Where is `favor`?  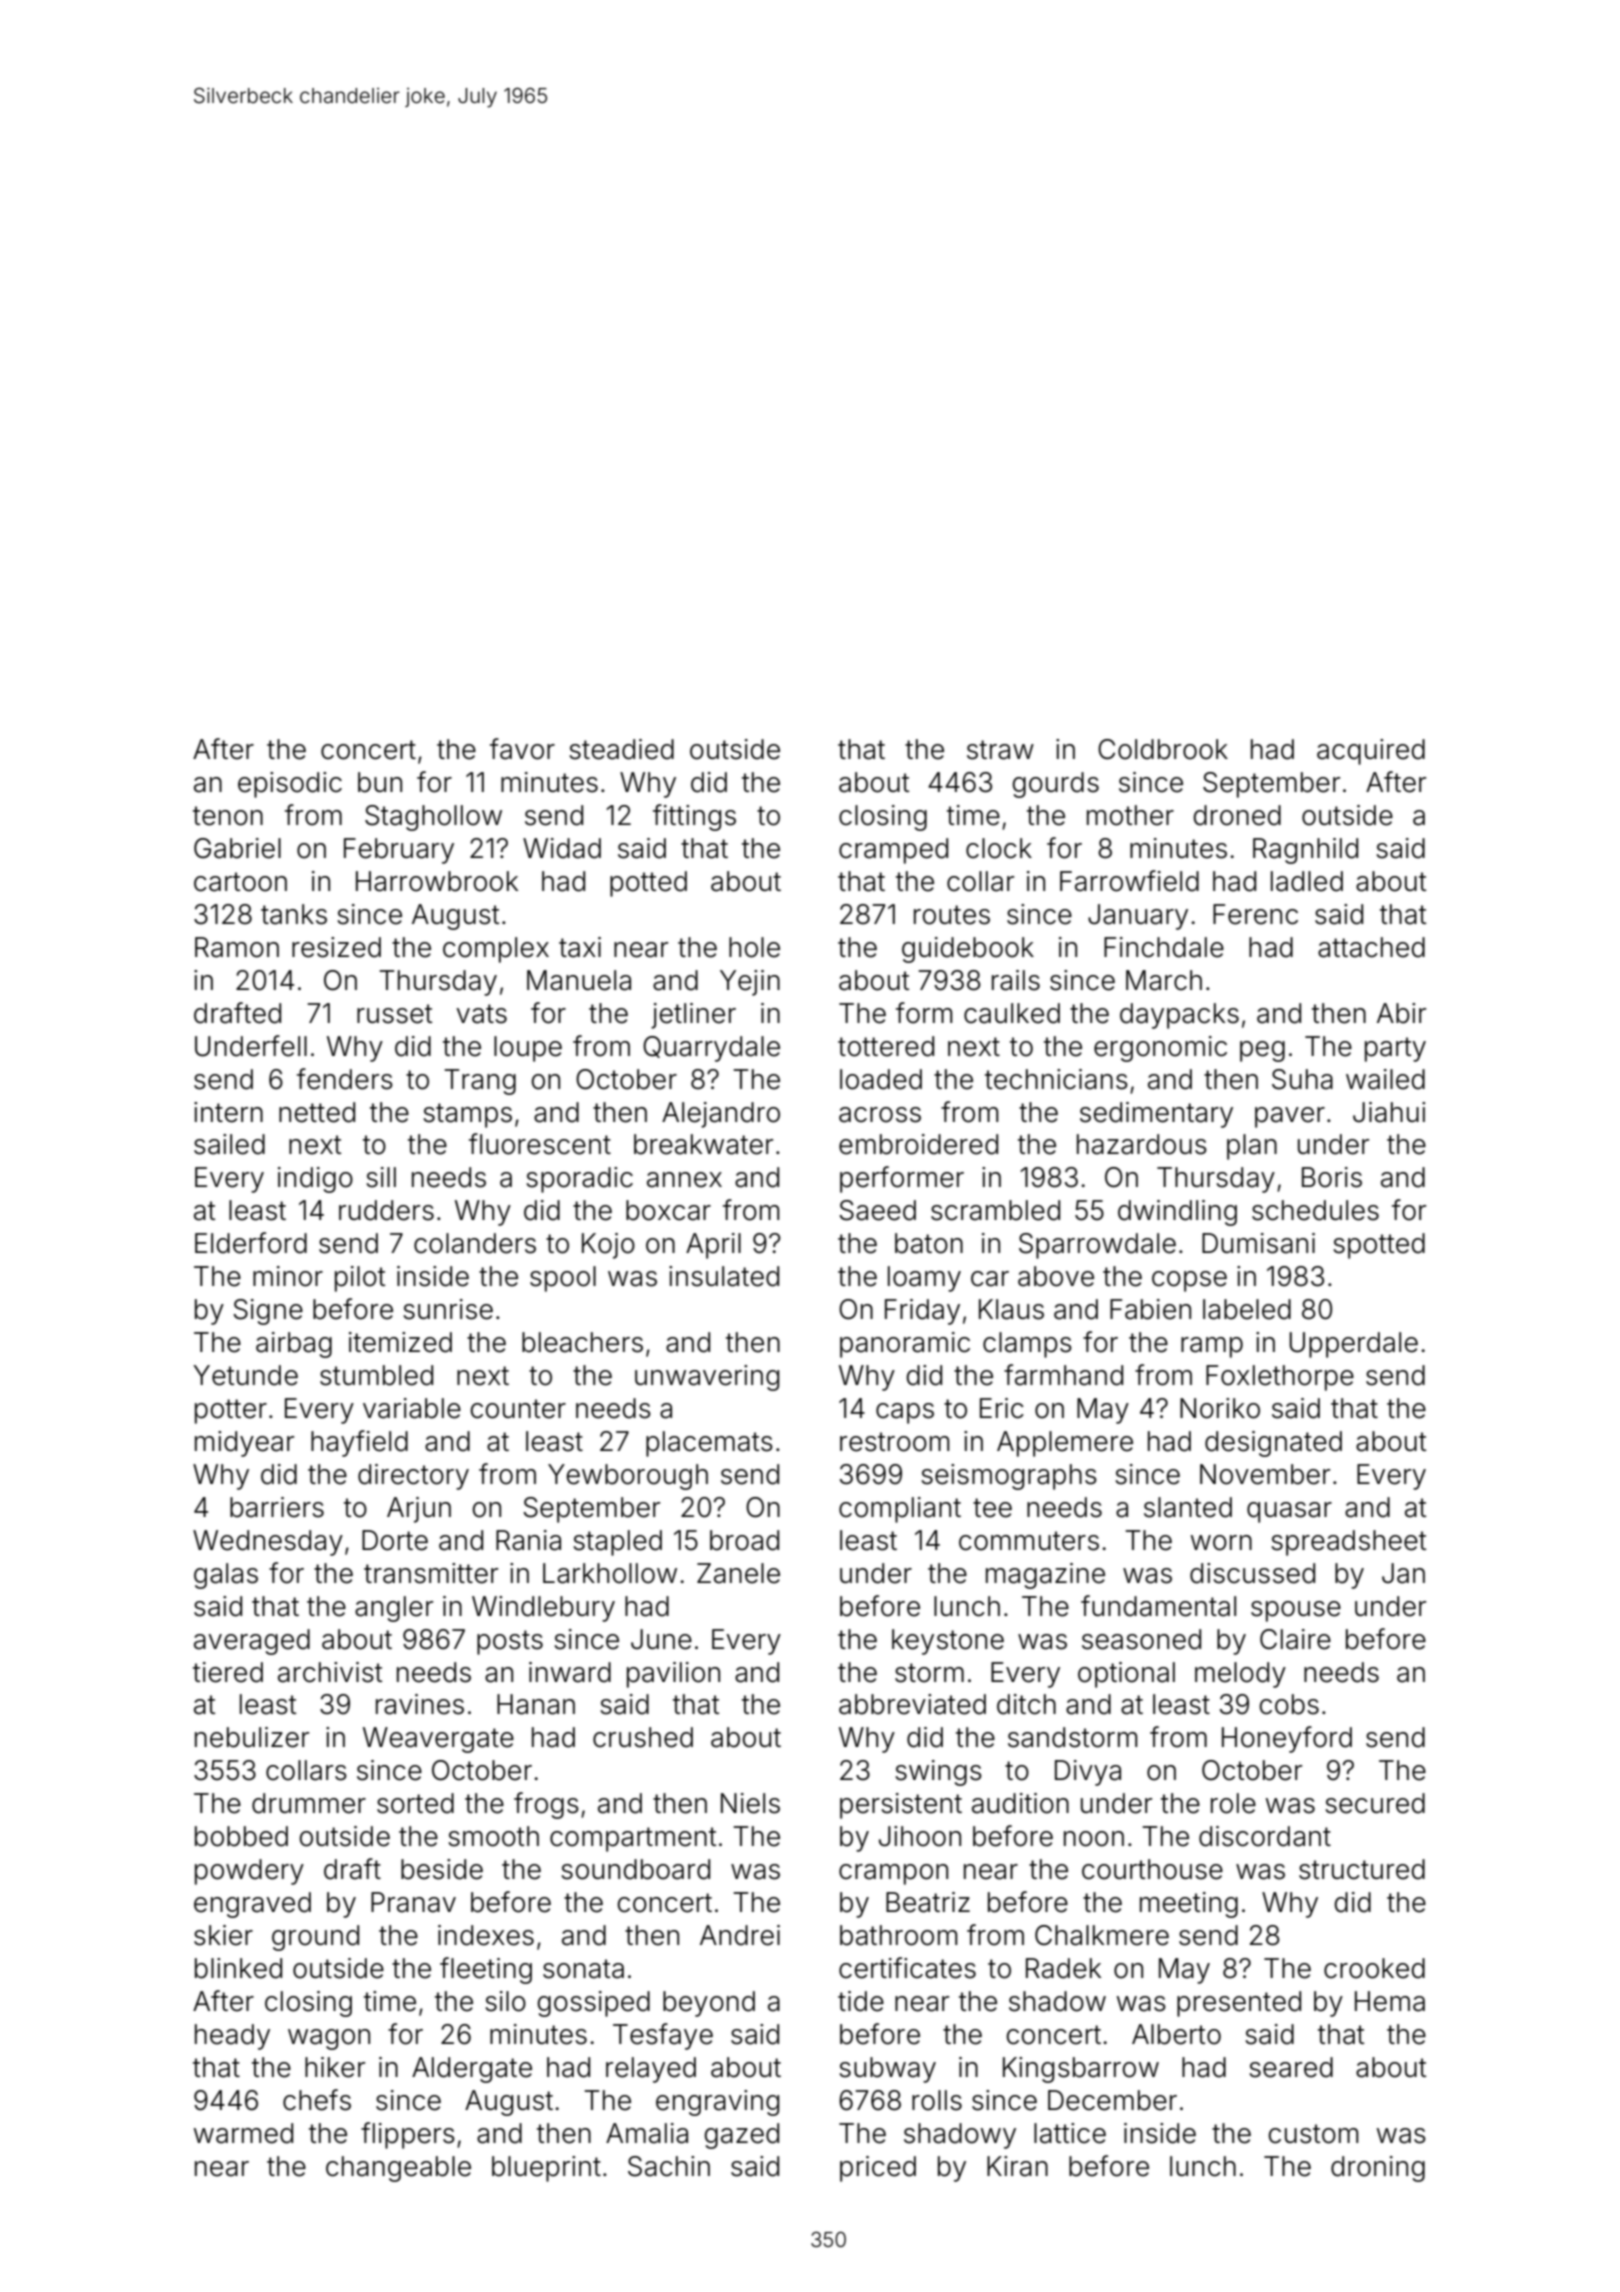
favor is located at coordinates (522, 749).
